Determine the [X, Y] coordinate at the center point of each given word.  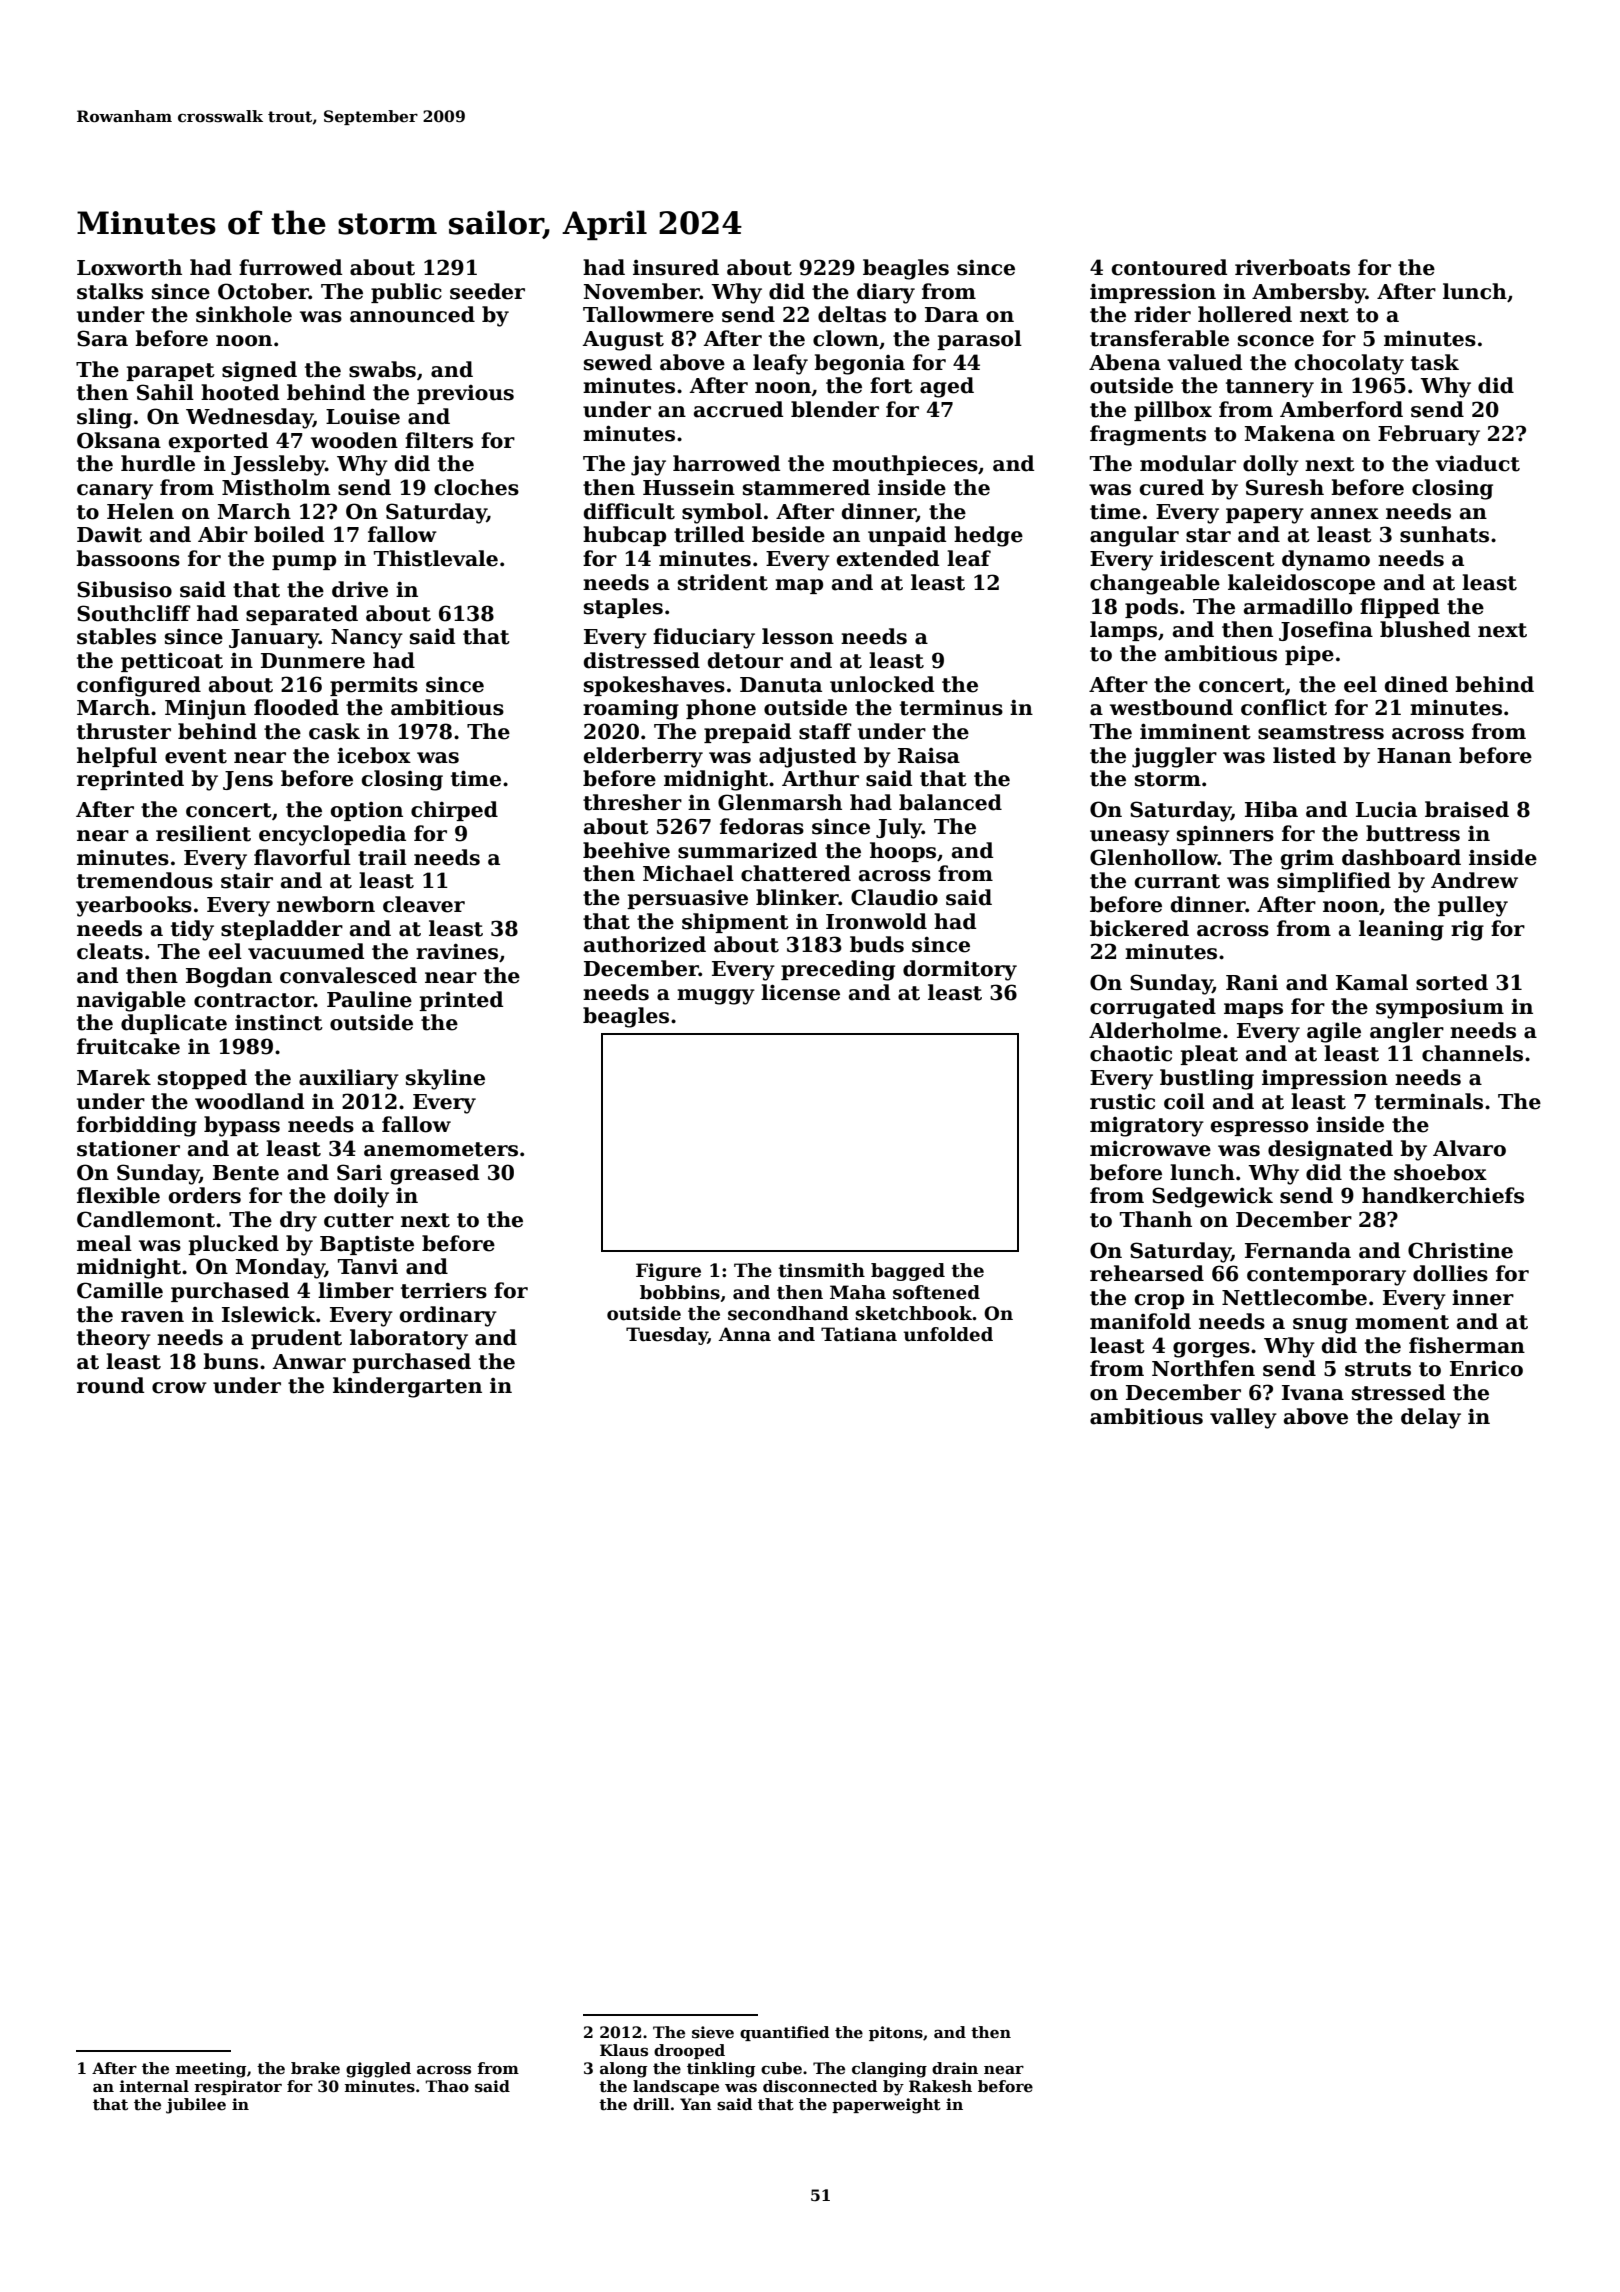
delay [1431, 1418]
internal [154, 2086]
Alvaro [1469, 1148]
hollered [1245, 314]
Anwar [309, 1362]
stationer [128, 1149]
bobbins [680, 1292]
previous [465, 394]
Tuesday [667, 1336]
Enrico [1486, 1369]
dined [1416, 684]
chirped [454, 811]
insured [676, 267]
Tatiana [859, 1334]
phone [721, 709]
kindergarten [407, 1387]
